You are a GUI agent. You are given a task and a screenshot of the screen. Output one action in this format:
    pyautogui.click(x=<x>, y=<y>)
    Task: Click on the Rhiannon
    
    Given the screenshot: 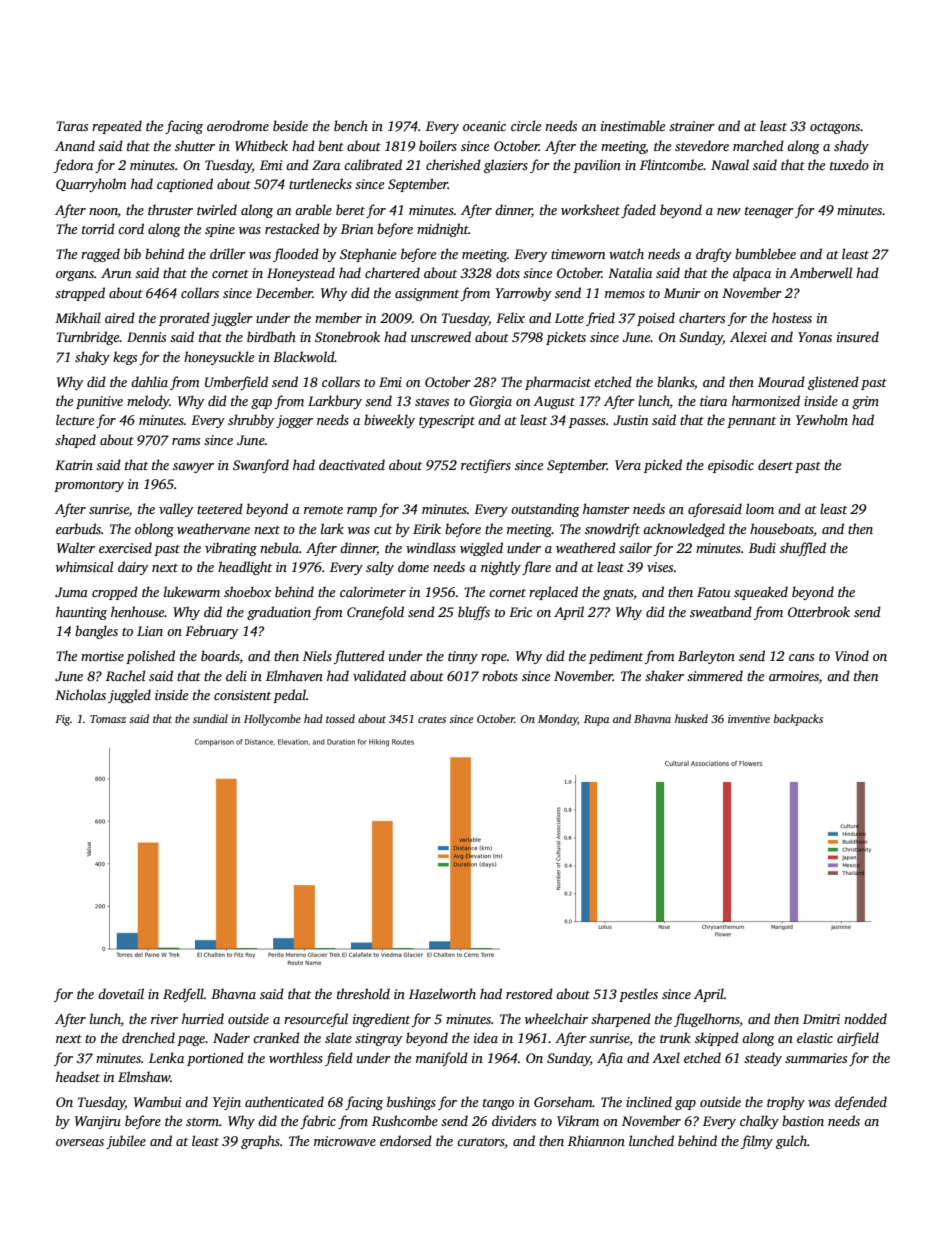 What is the action you would take?
    pyautogui.click(x=596, y=1140)
